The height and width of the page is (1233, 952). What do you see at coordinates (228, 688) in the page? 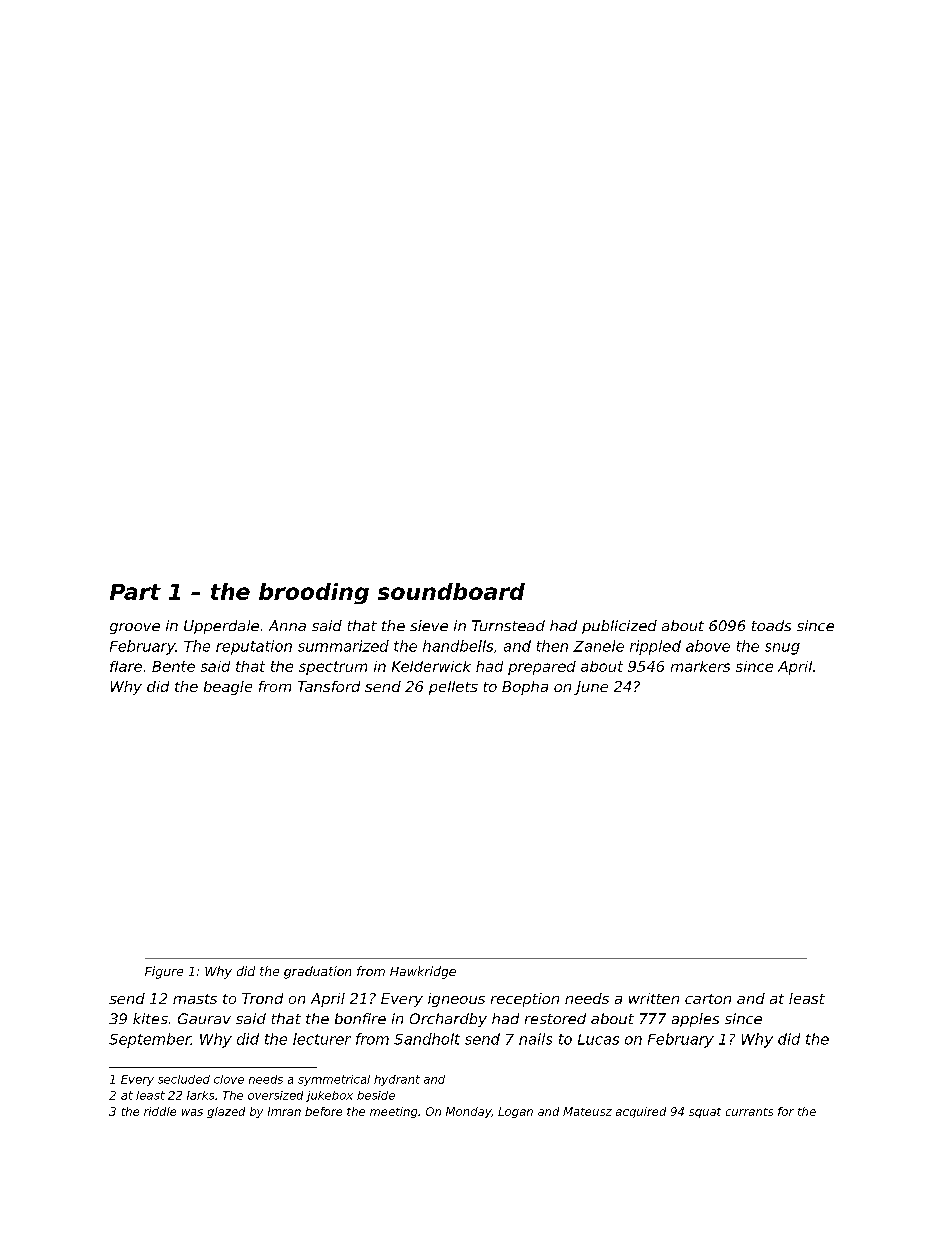
I see `beagle` at bounding box center [228, 688].
